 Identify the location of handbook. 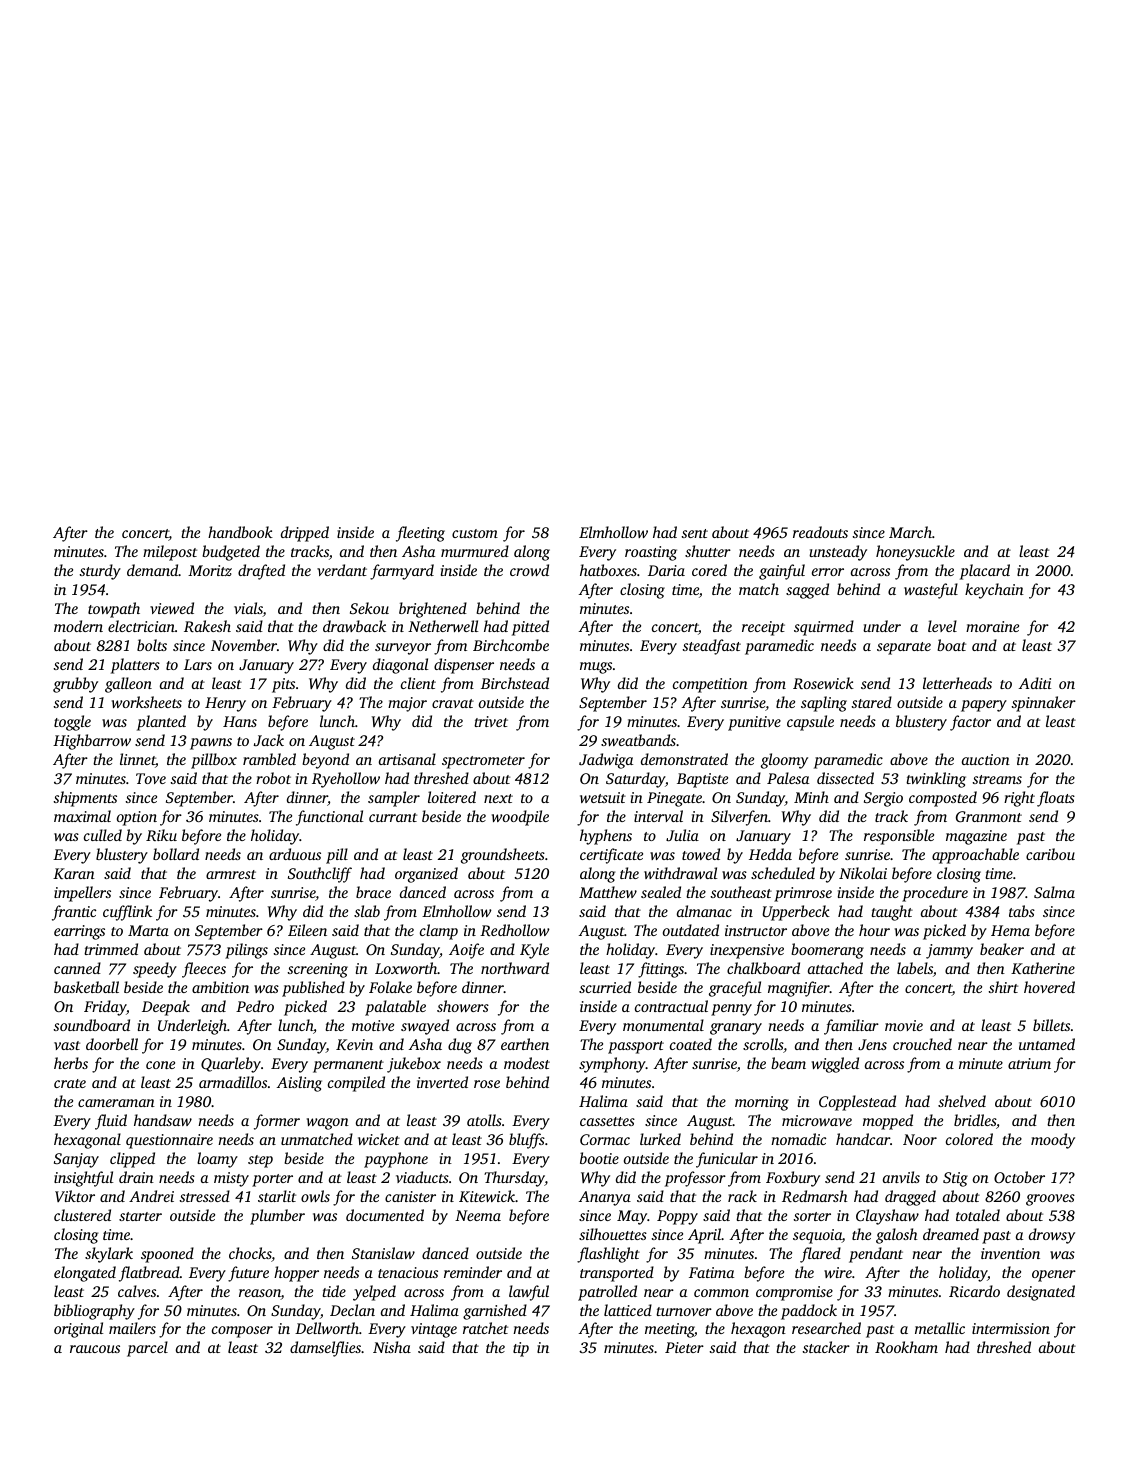
(240, 532).
